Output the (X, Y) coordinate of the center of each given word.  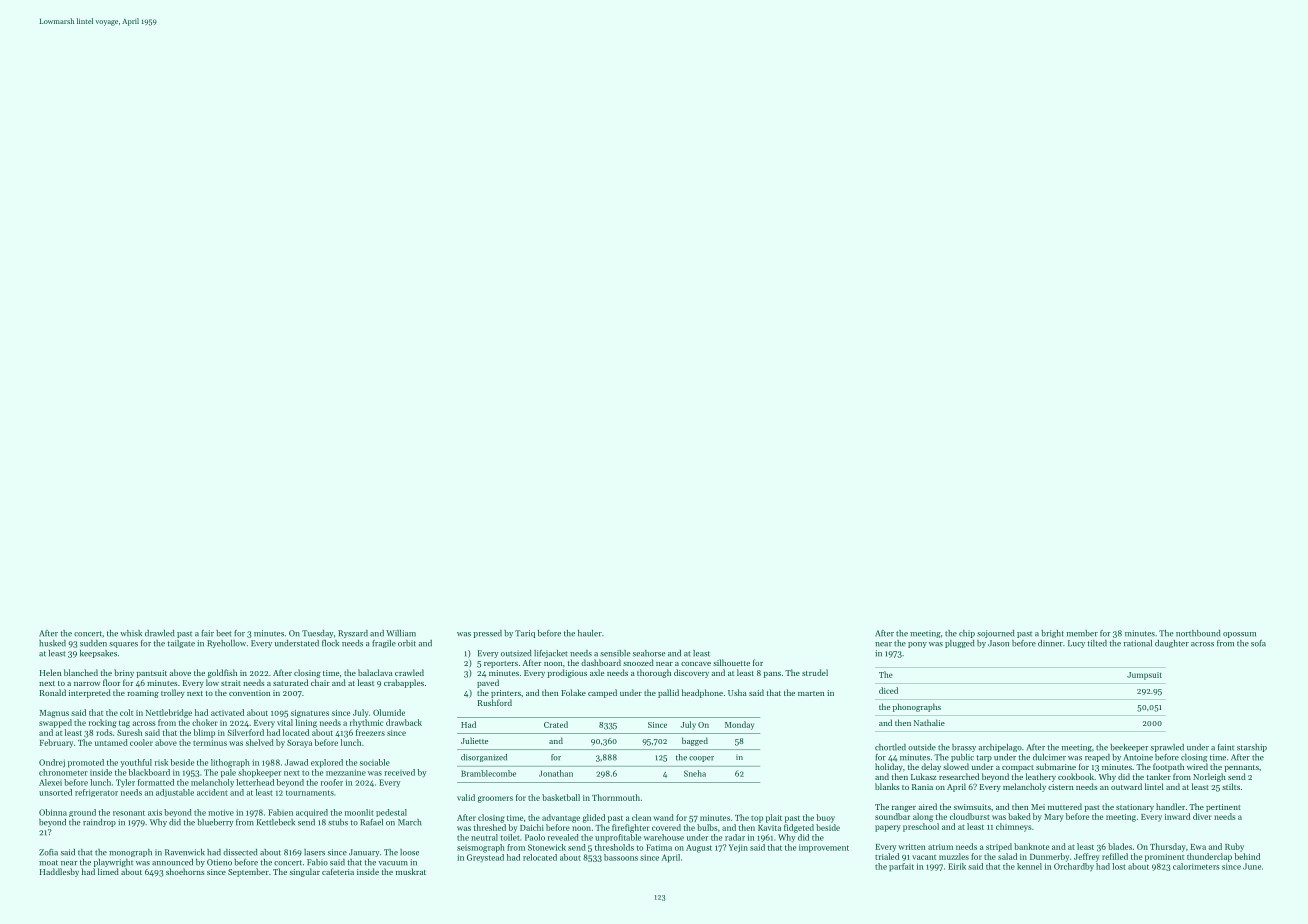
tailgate (181, 644)
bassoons (621, 857)
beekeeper (1129, 748)
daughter (1172, 644)
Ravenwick (185, 852)
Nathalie (929, 722)
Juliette (474, 740)
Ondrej (52, 763)
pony (917, 645)
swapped (55, 723)
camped (602, 693)
